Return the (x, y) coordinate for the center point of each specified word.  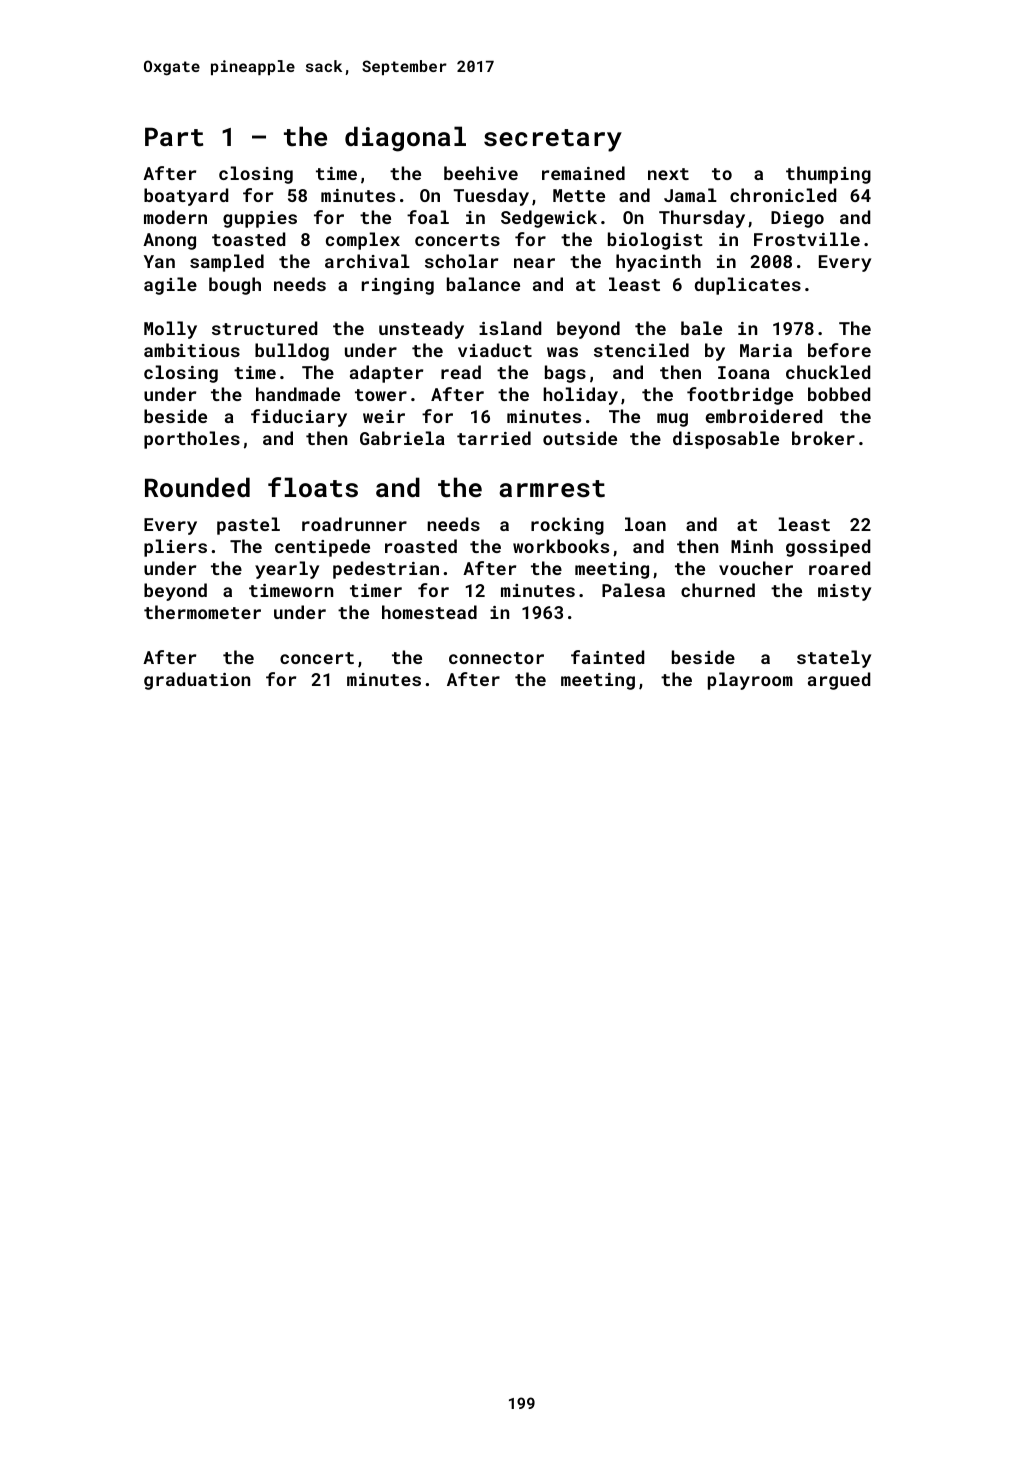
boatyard (186, 197)
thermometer (202, 612)
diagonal (405, 139)
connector (496, 658)
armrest (552, 489)
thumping (828, 175)
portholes (192, 440)
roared (839, 568)
